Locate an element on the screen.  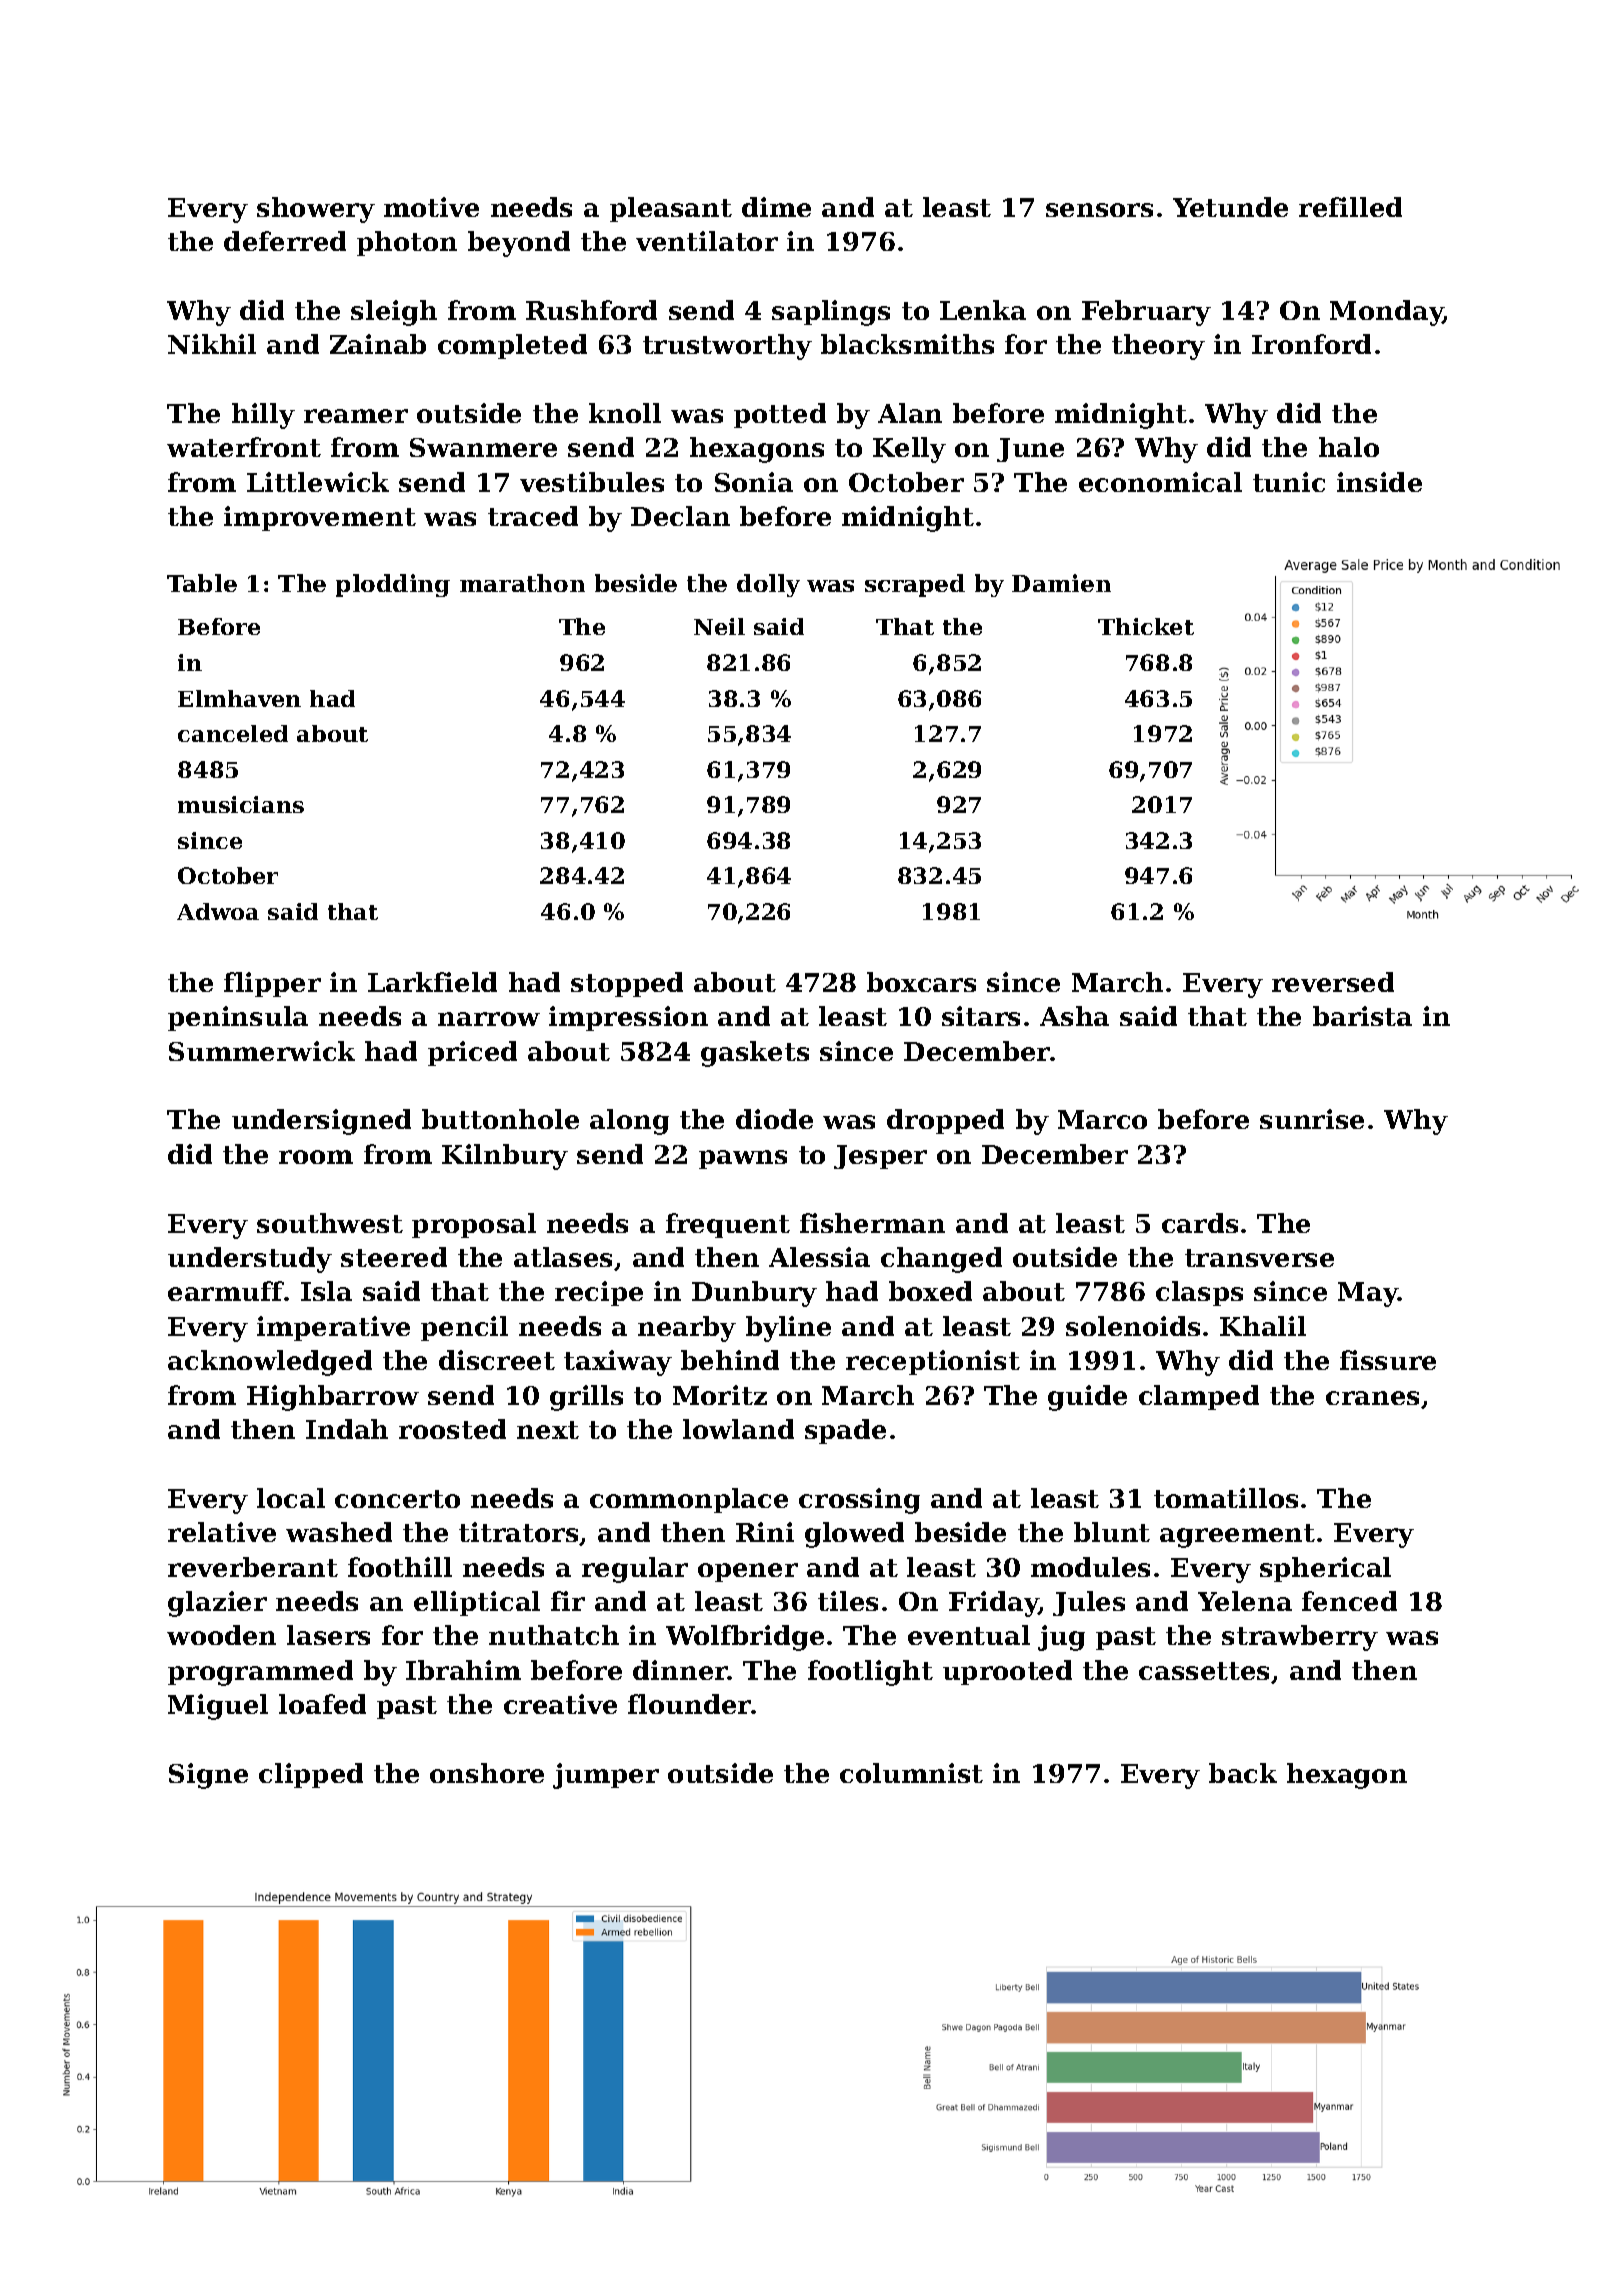
waterfront is located at coordinates (244, 447).
